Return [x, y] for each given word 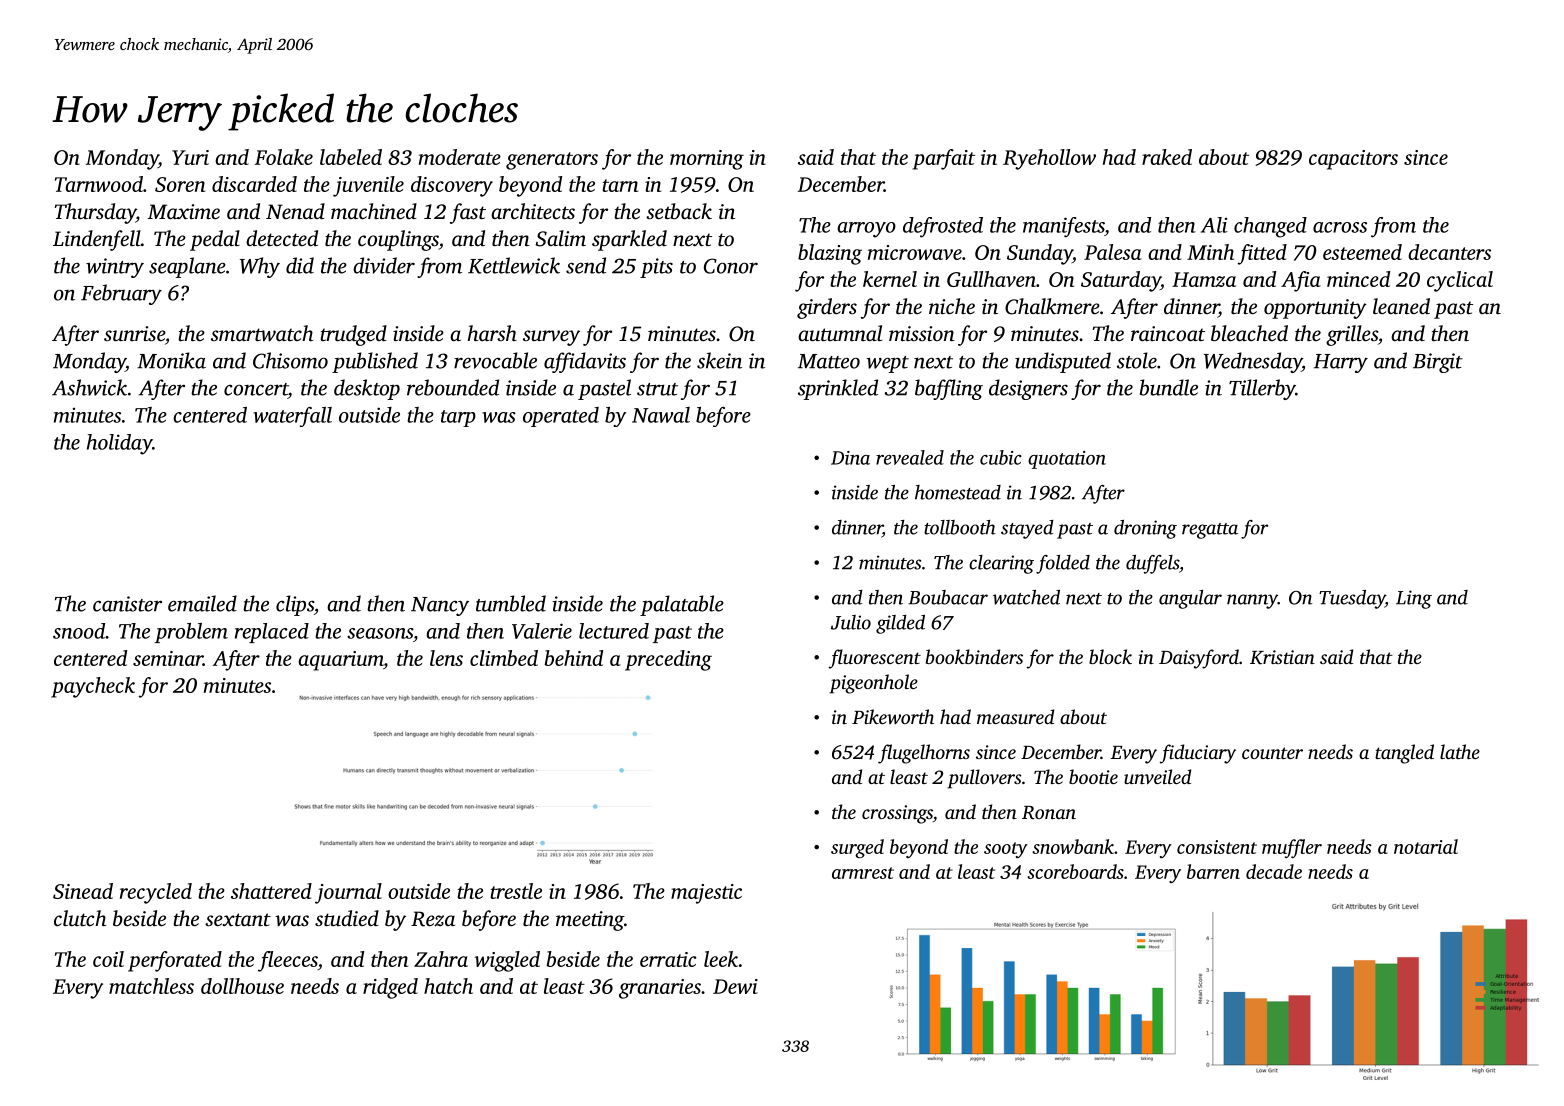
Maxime [183, 211]
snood [79, 631]
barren [1213, 871]
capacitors [1353, 160]
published [375, 362]
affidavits [585, 362]
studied [347, 918]
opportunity [1315, 309]
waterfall [292, 417]
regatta [1210, 531]
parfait [944, 159]
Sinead [83, 891]
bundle [1169, 387]
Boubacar [948, 597]
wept [887, 364]
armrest [863, 873]
